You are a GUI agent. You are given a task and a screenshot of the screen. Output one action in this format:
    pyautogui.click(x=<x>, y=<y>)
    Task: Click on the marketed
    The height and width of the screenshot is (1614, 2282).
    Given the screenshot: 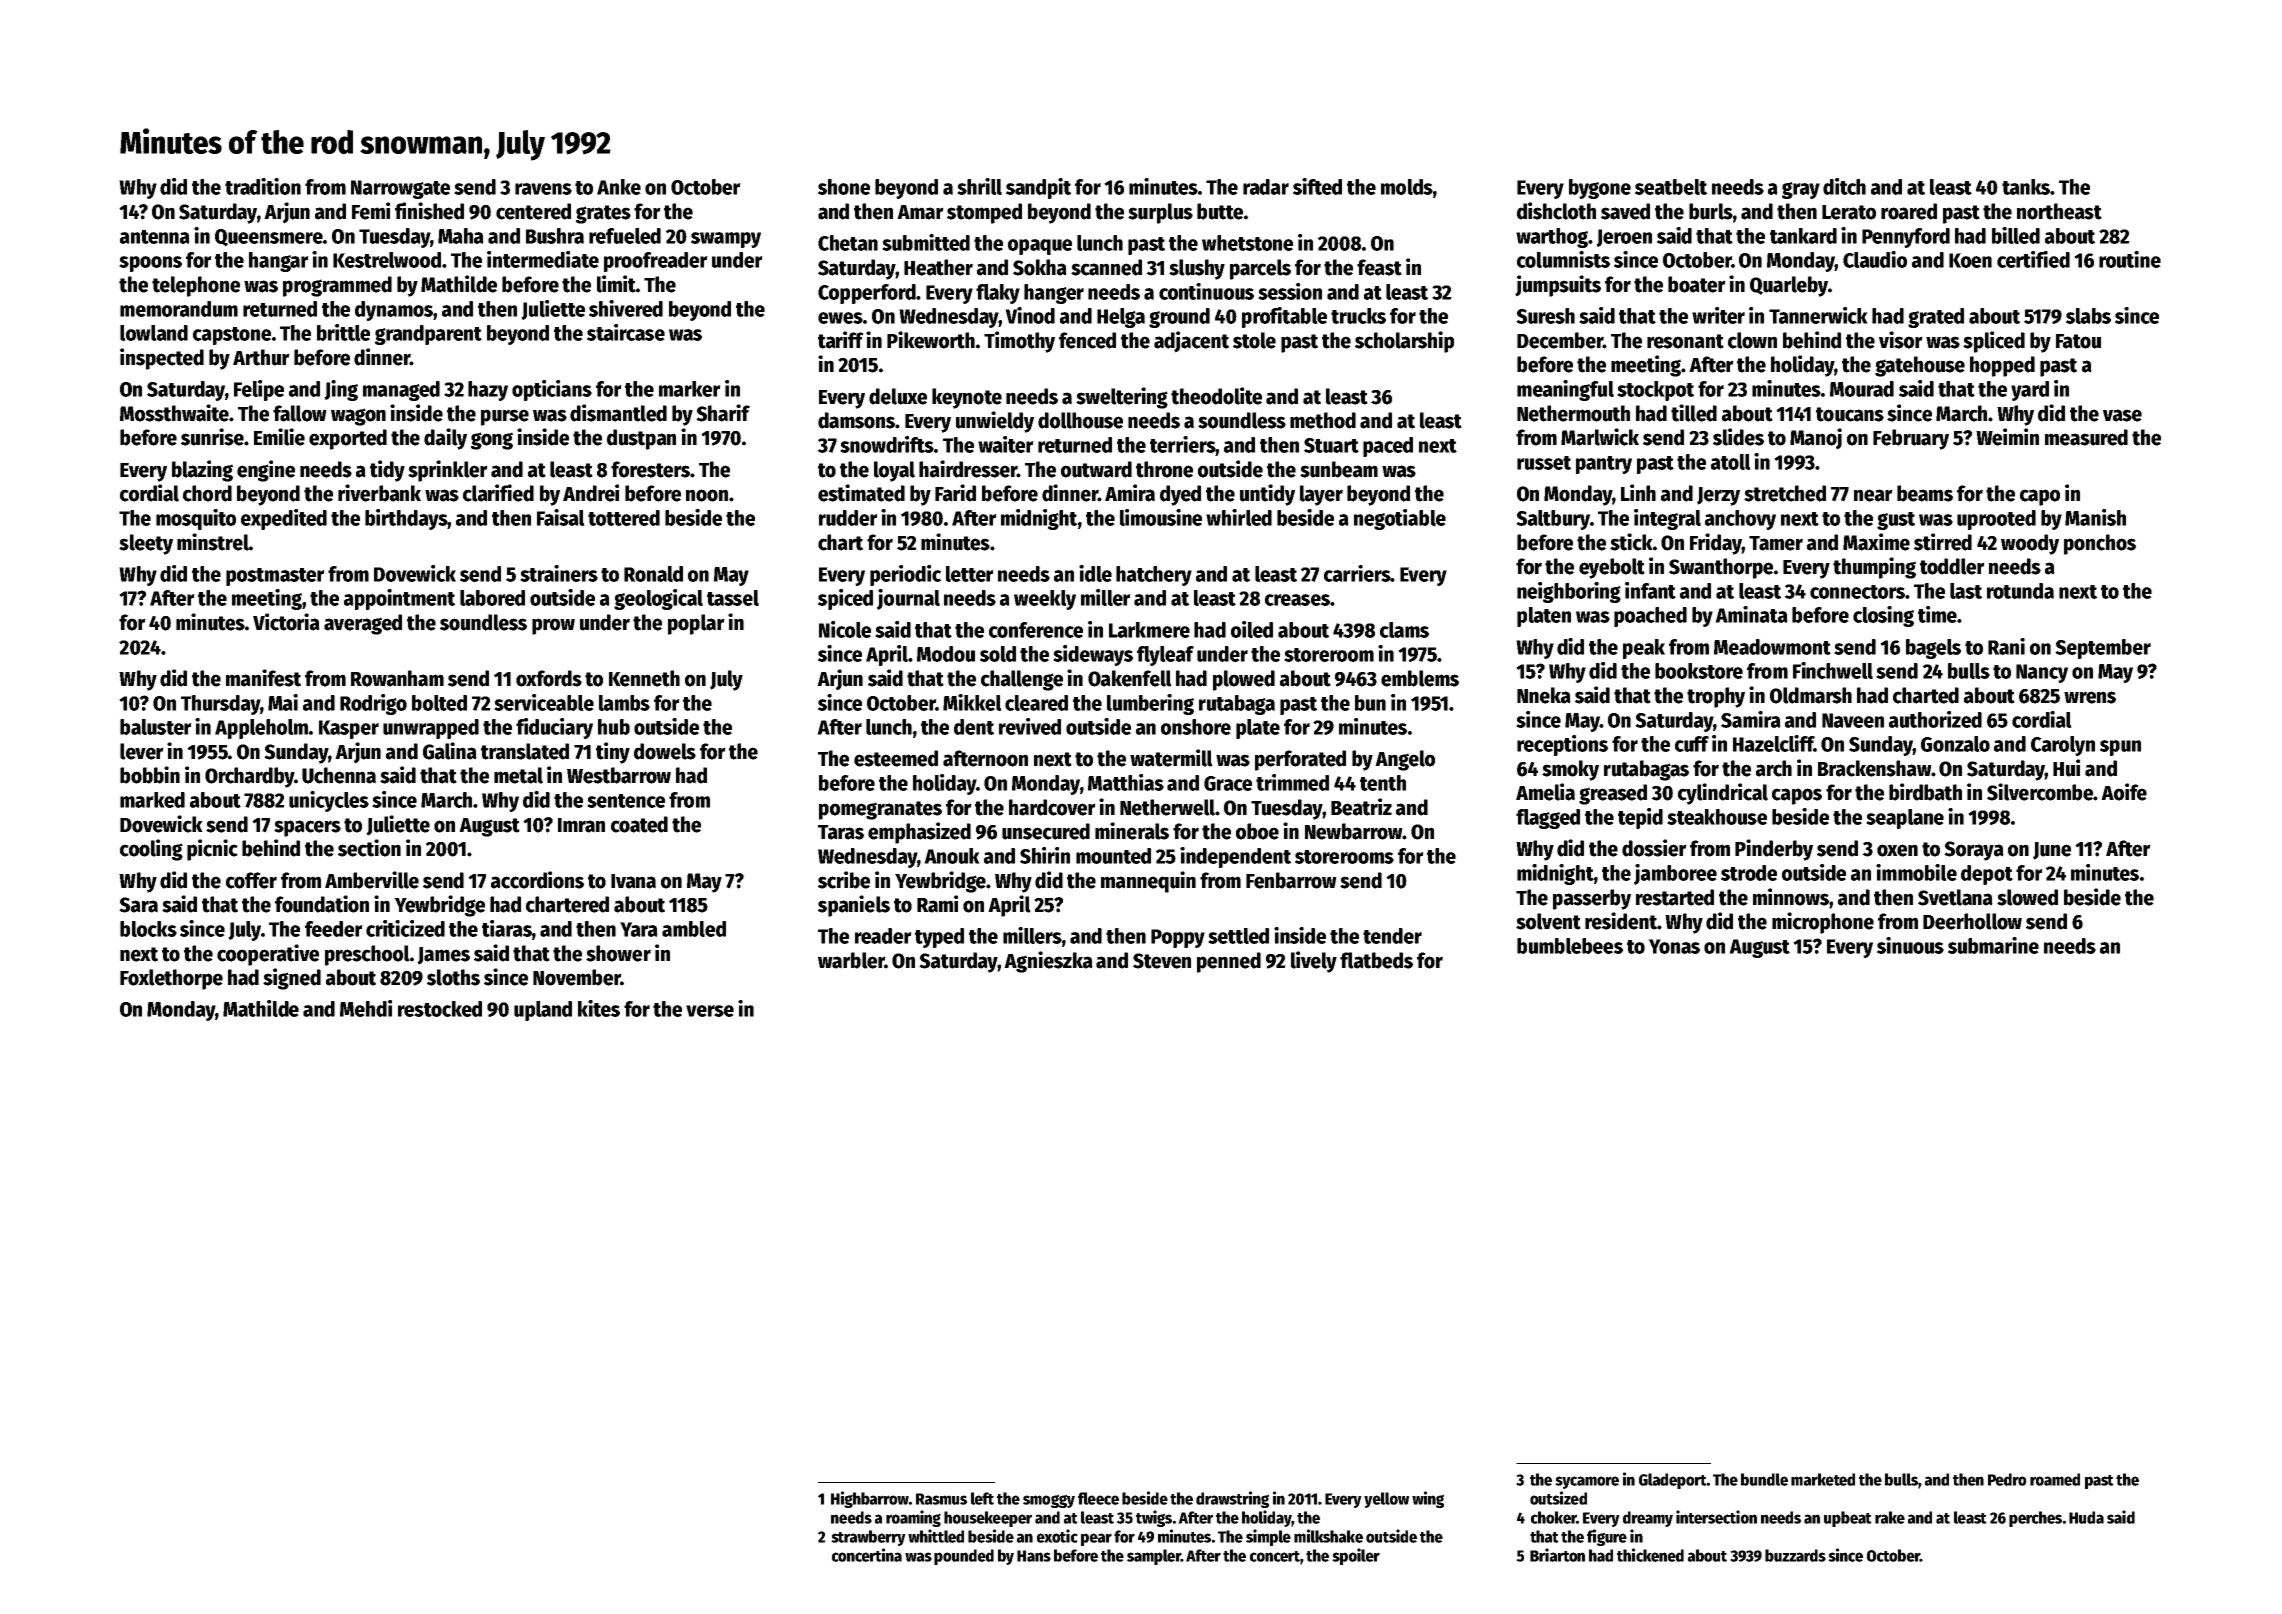 What is the action you would take?
    pyautogui.click(x=1823, y=1479)
